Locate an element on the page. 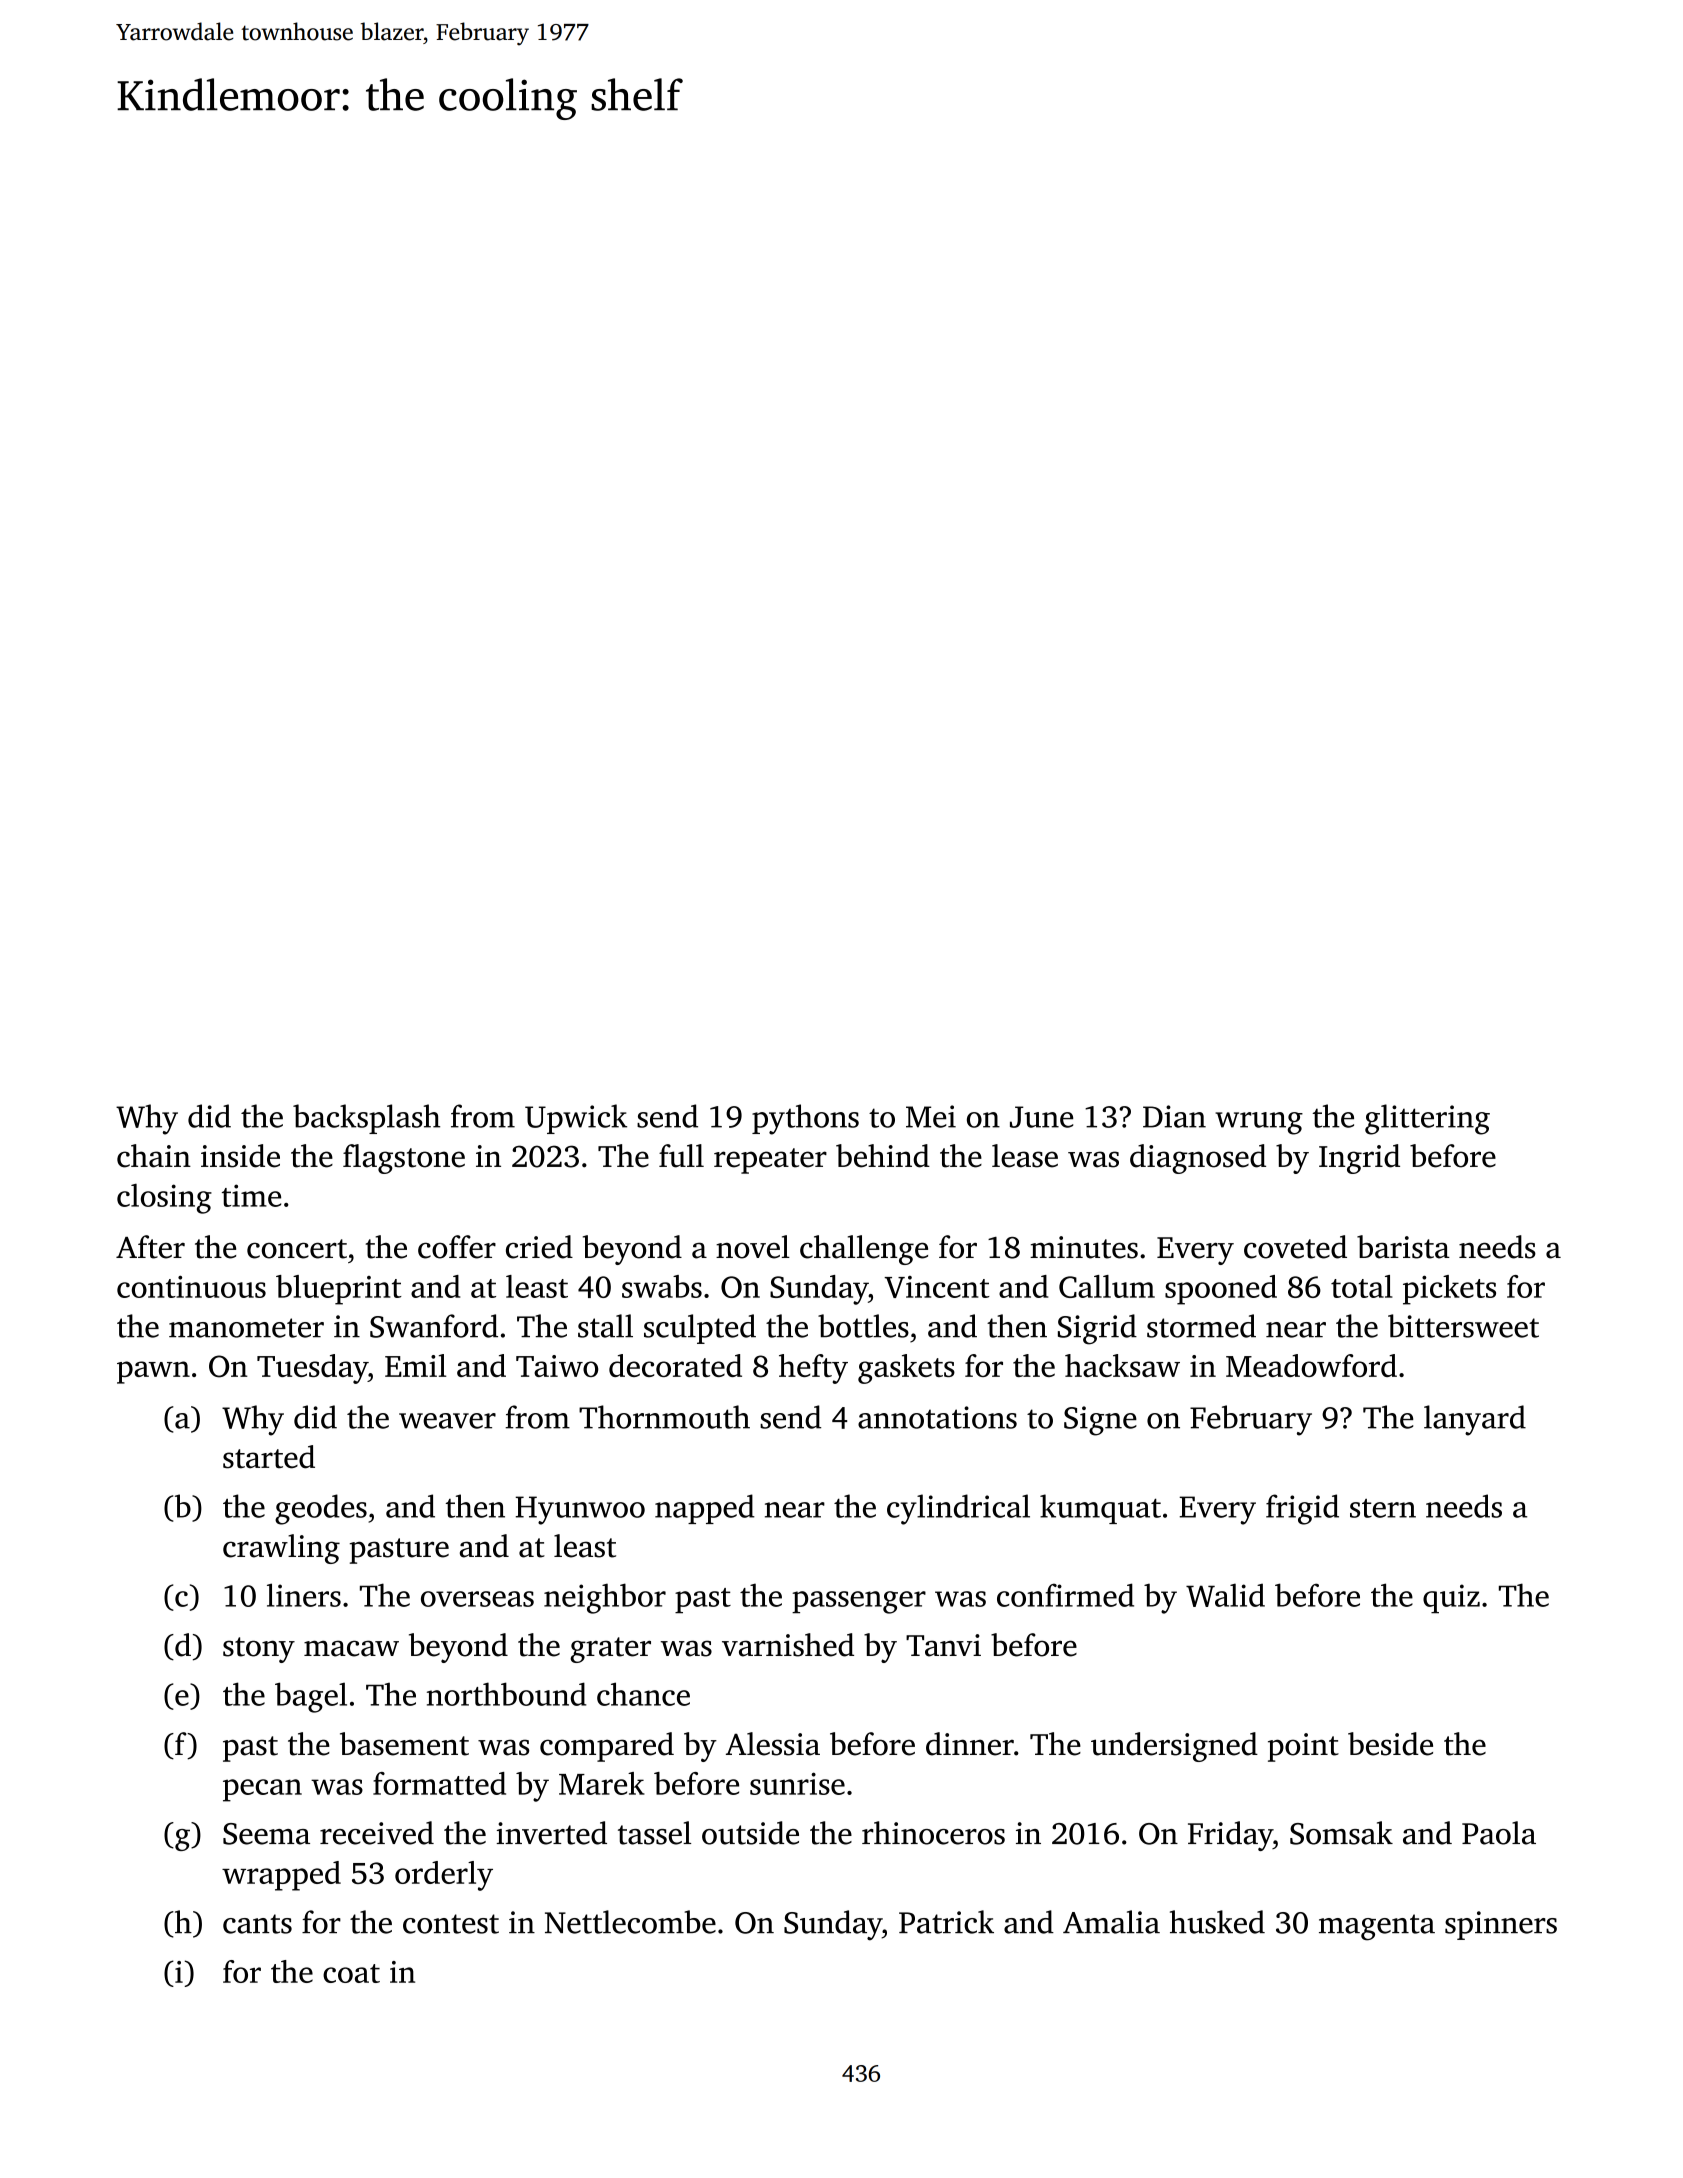  Walid is located at coordinates (1225, 1595).
